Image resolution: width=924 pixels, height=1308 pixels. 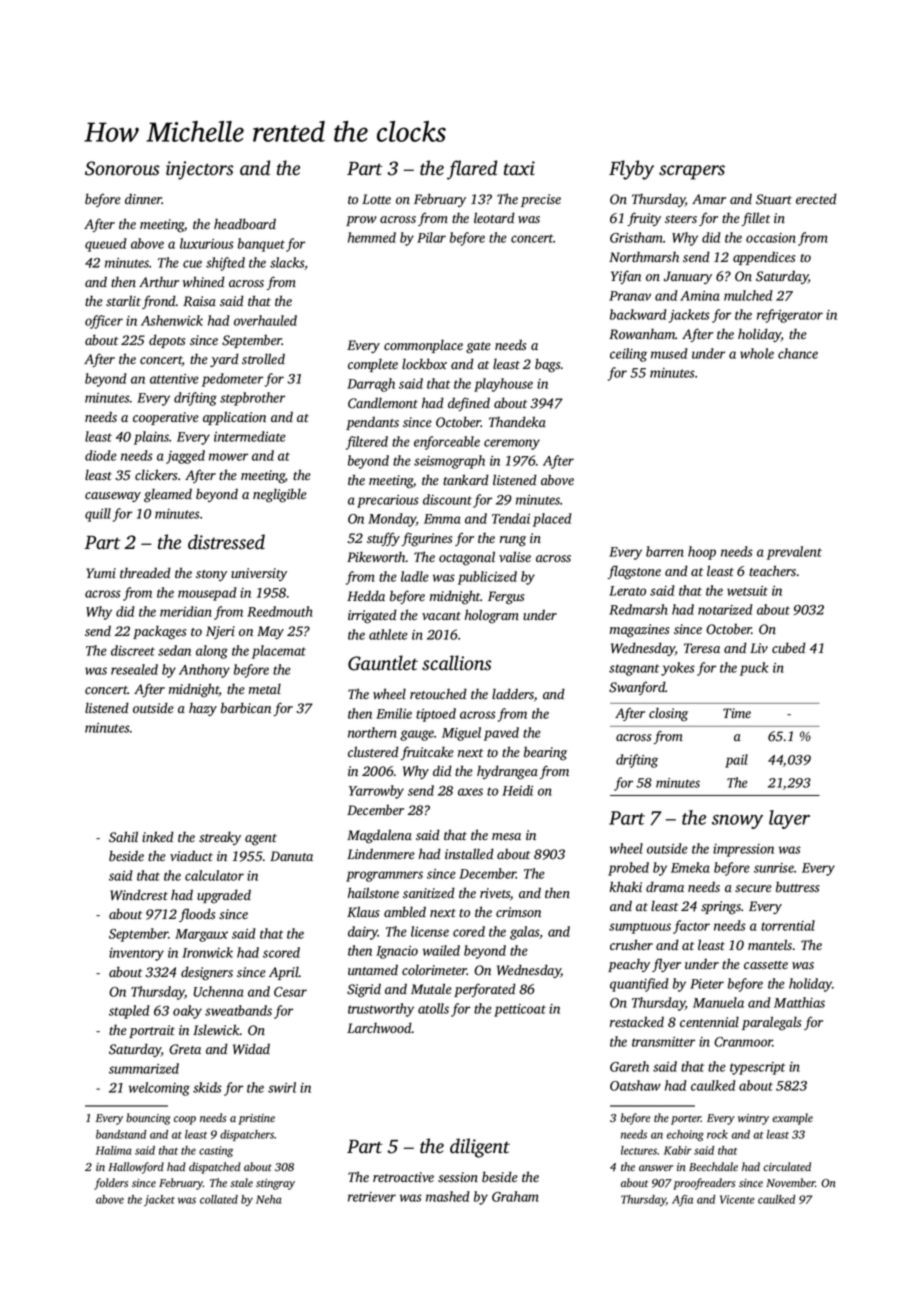 I want to click on application, so click(x=234, y=418).
